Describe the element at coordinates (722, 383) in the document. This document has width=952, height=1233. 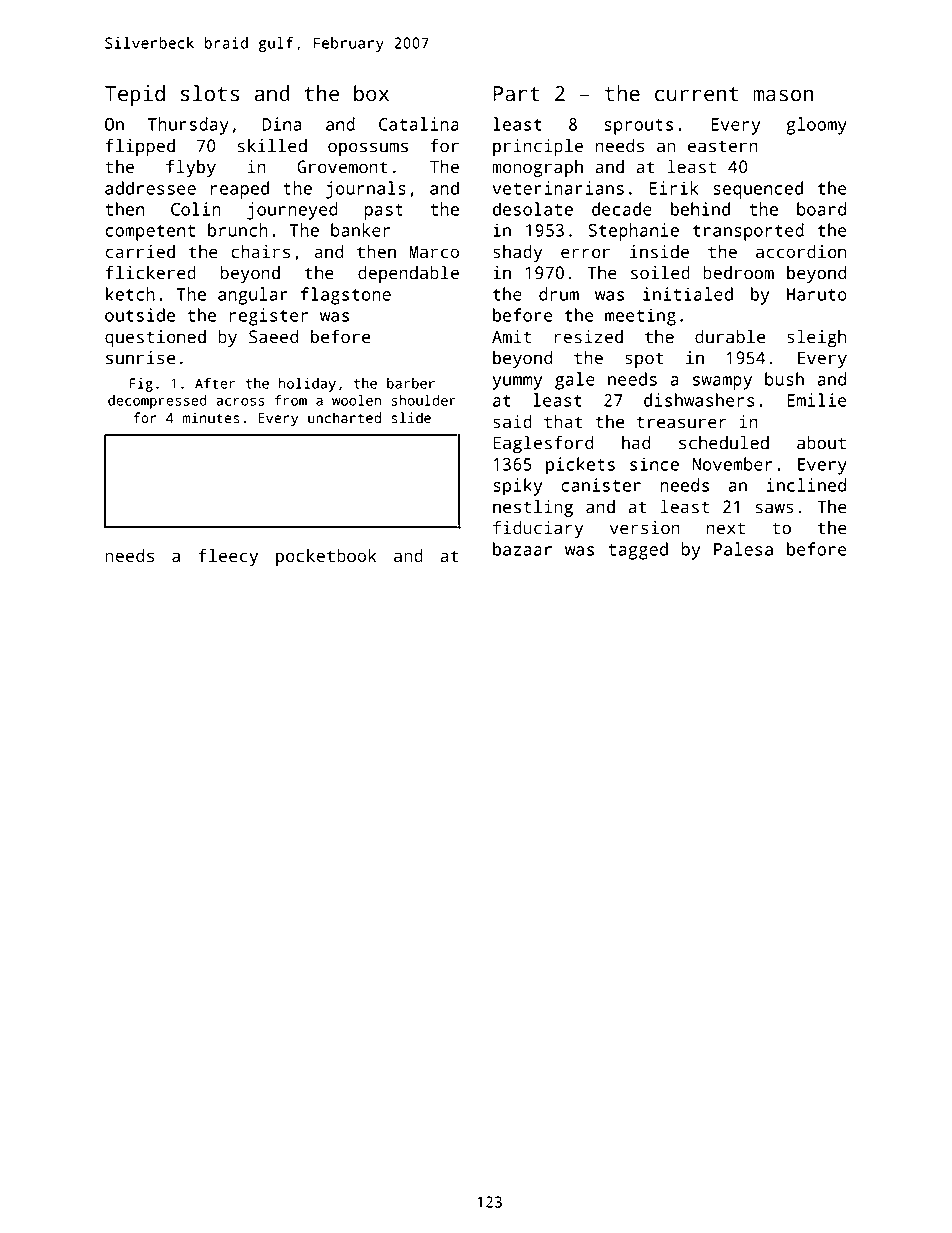
I see `swampy` at that location.
